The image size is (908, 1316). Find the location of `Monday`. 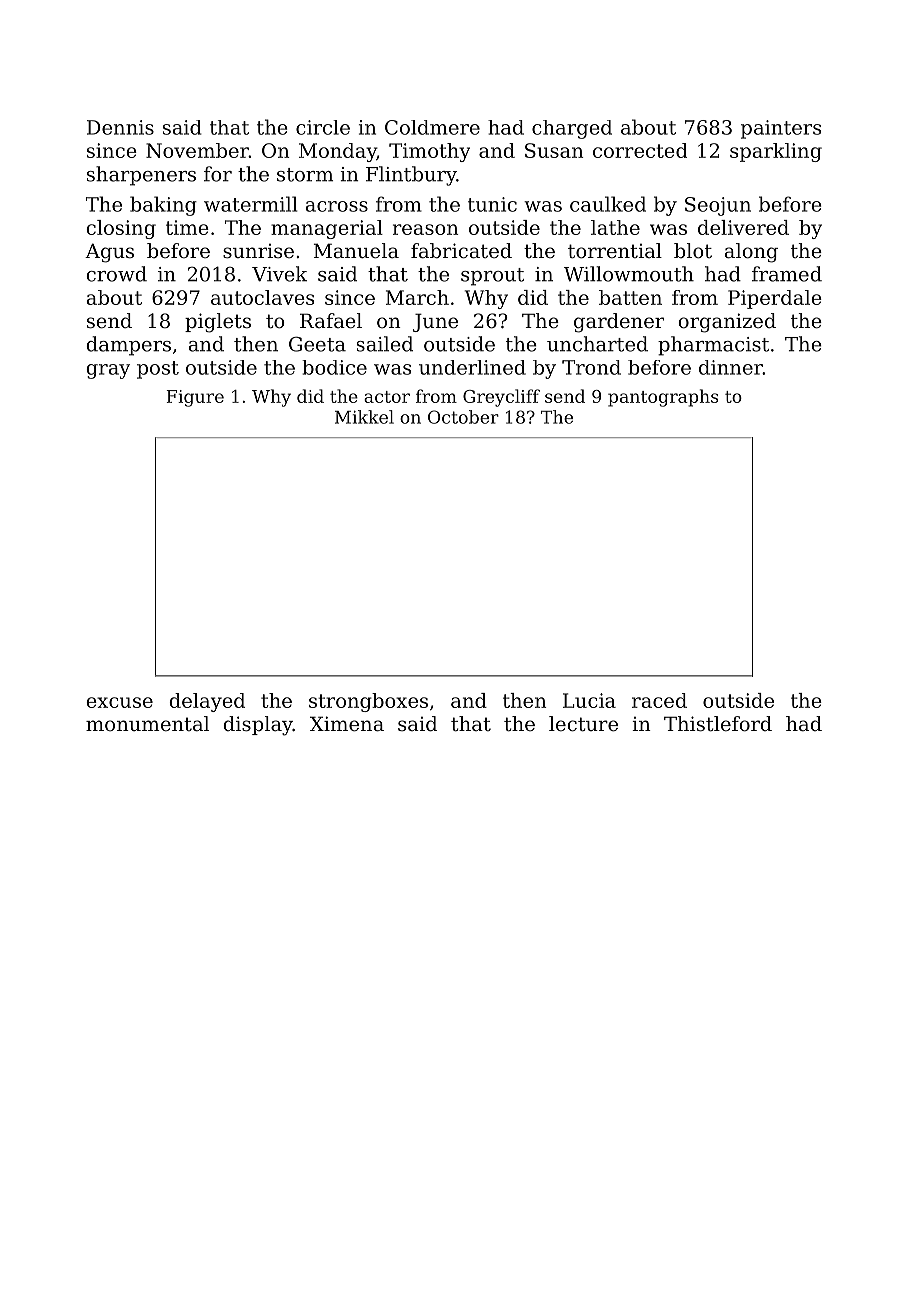

Monday is located at coordinates (338, 152).
